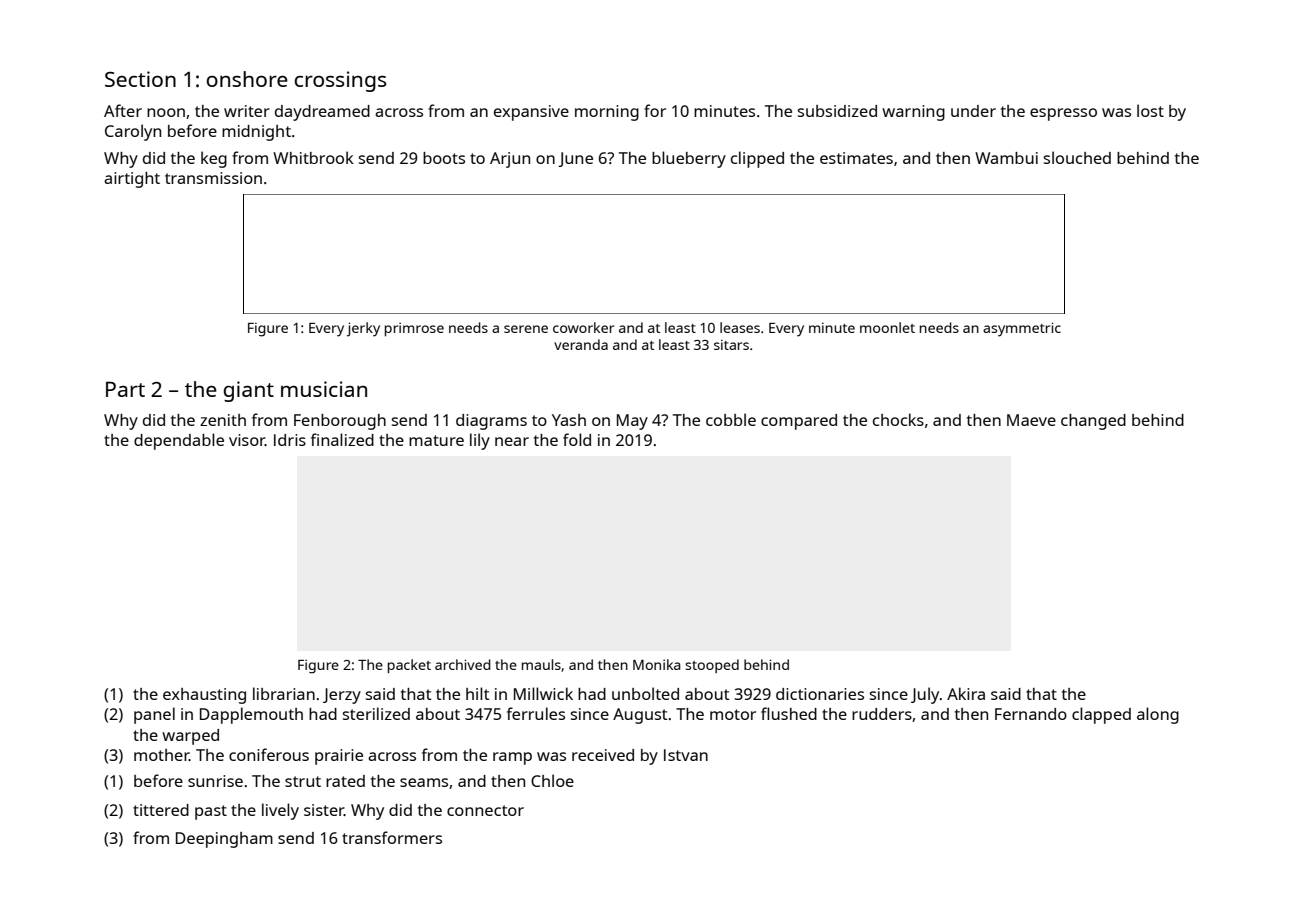 Image resolution: width=1308 pixels, height=924 pixels. What do you see at coordinates (166, 112) in the page?
I see `noon` at bounding box center [166, 112].
